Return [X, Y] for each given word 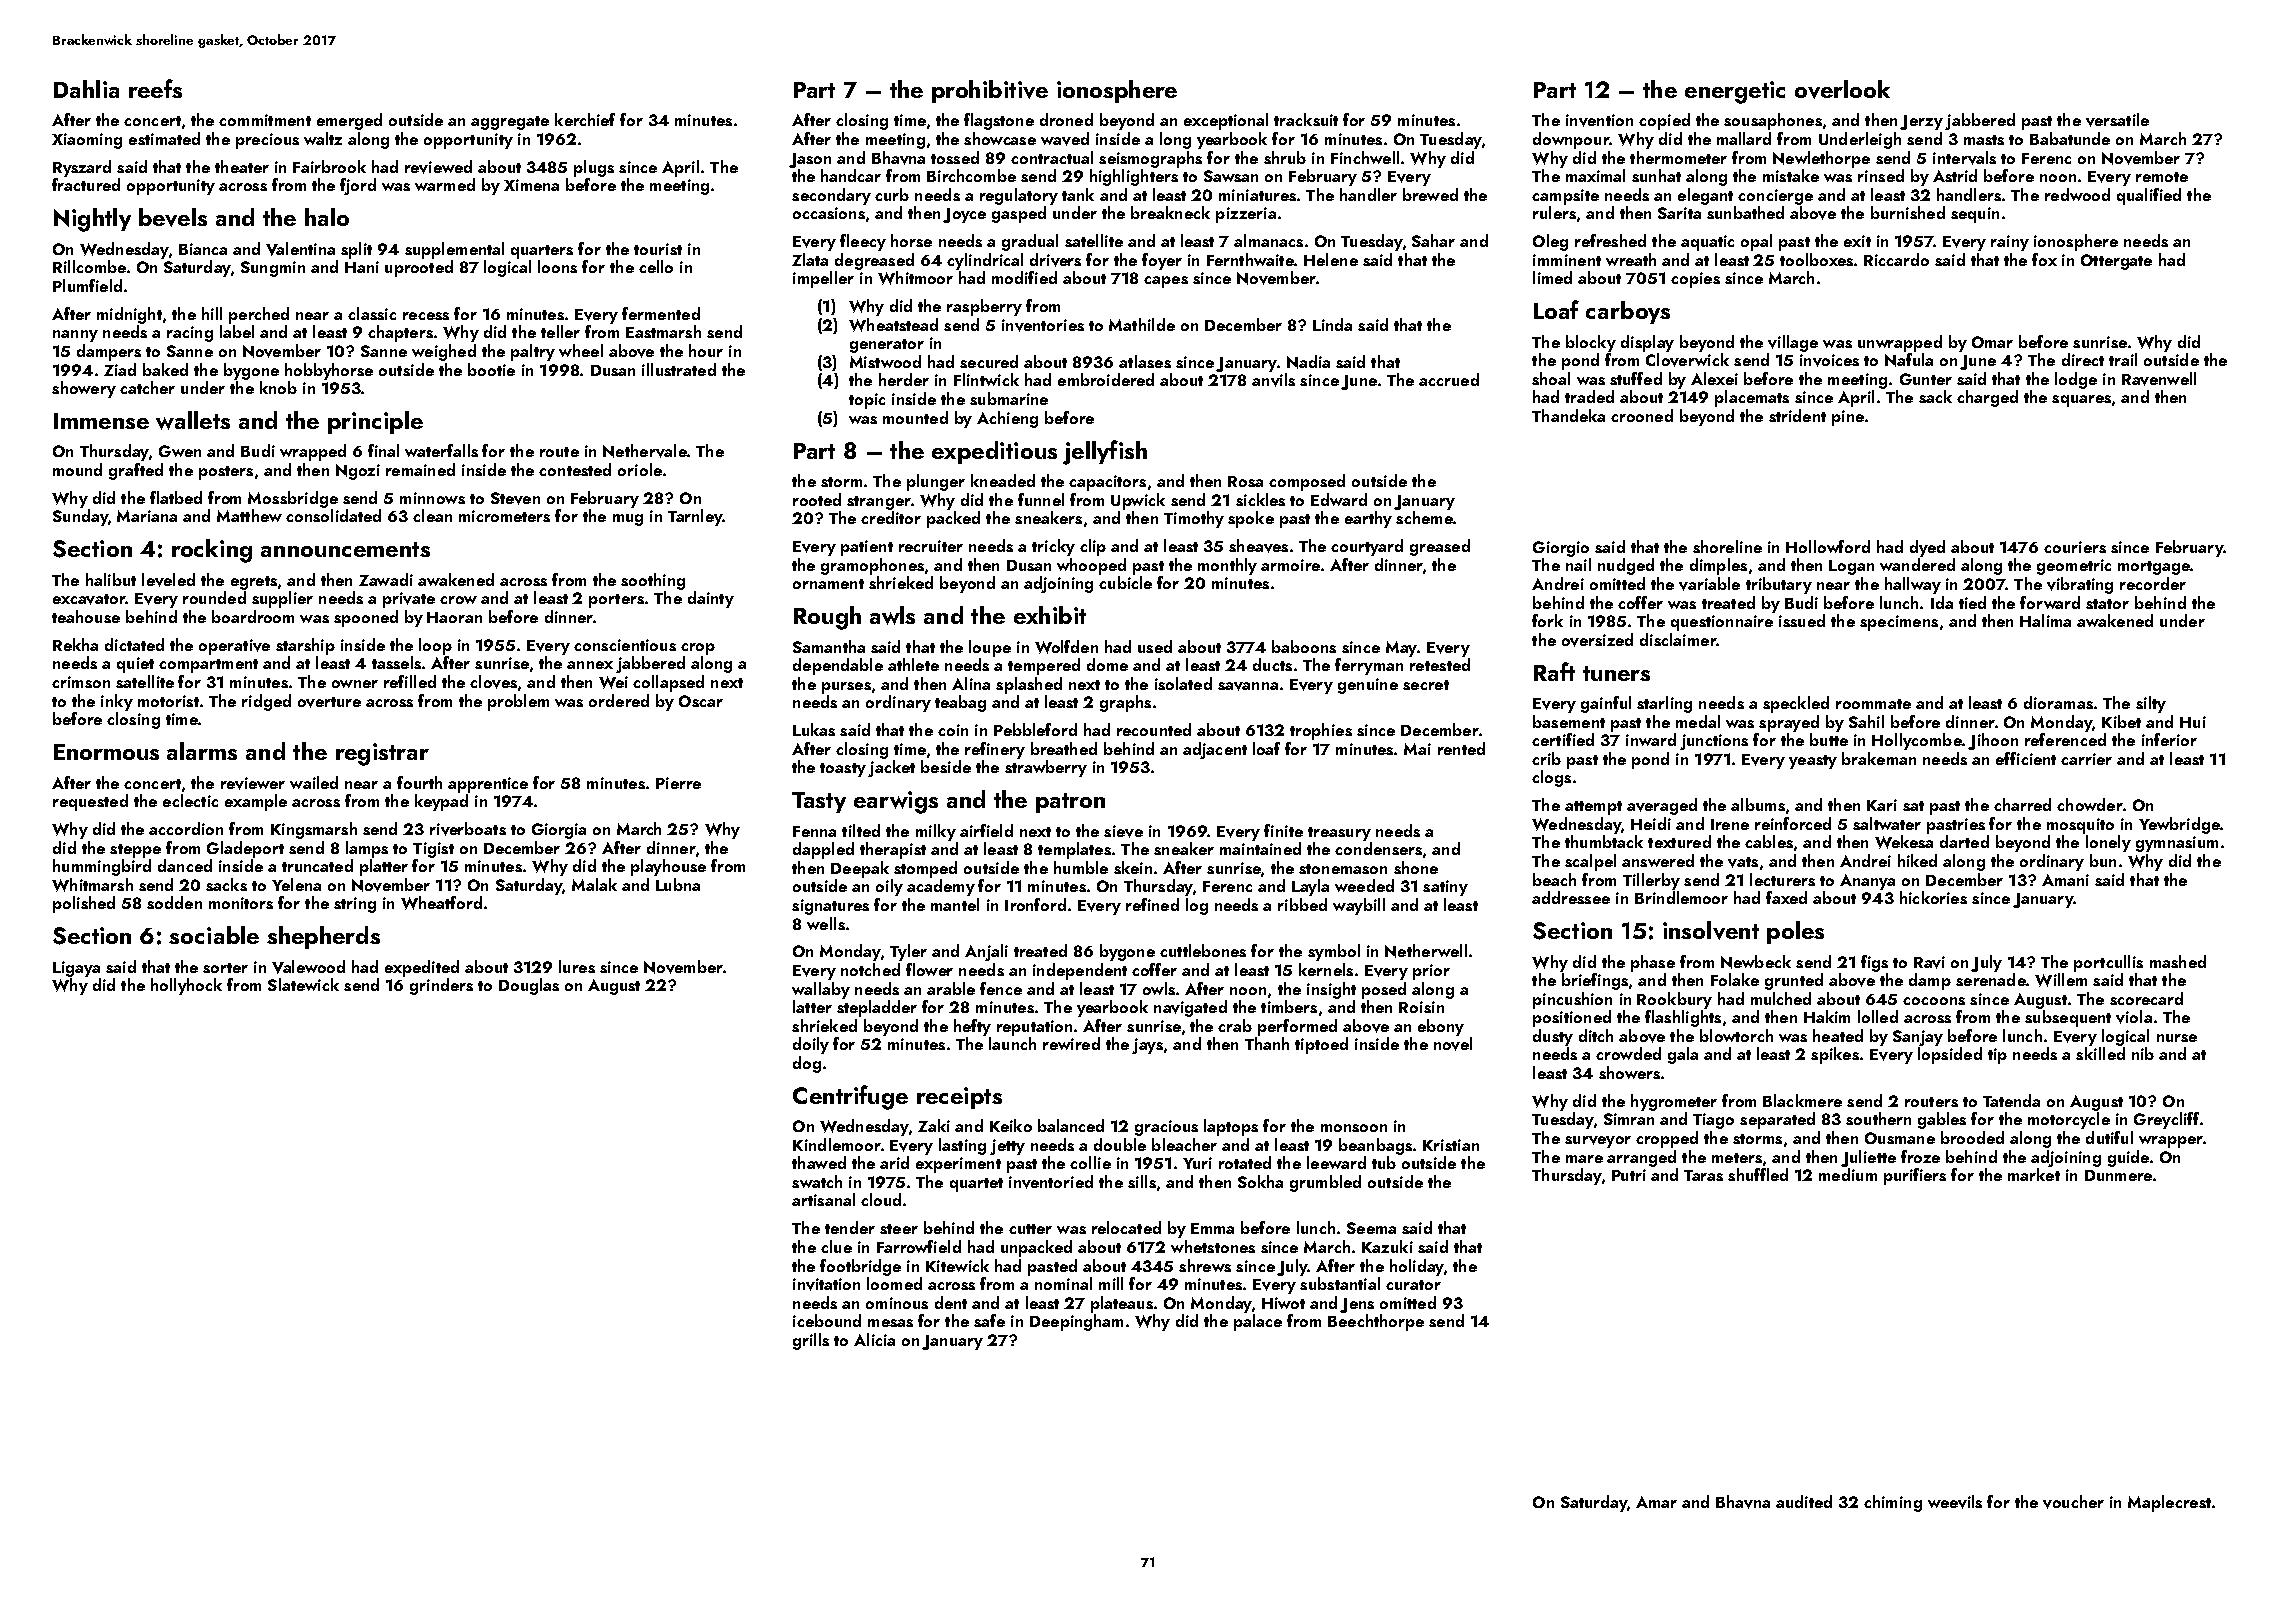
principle [375, 422]
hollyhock [186, 986]
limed [1552, 277]
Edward [1339, 499]
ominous [897, 1303]
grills [811, 1341]
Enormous [106, 752]
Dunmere [2118, 1175]
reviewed [438, 167]
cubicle [1125, 582]
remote [2162, 177]
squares [2081, 401]
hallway [1913, 585]
